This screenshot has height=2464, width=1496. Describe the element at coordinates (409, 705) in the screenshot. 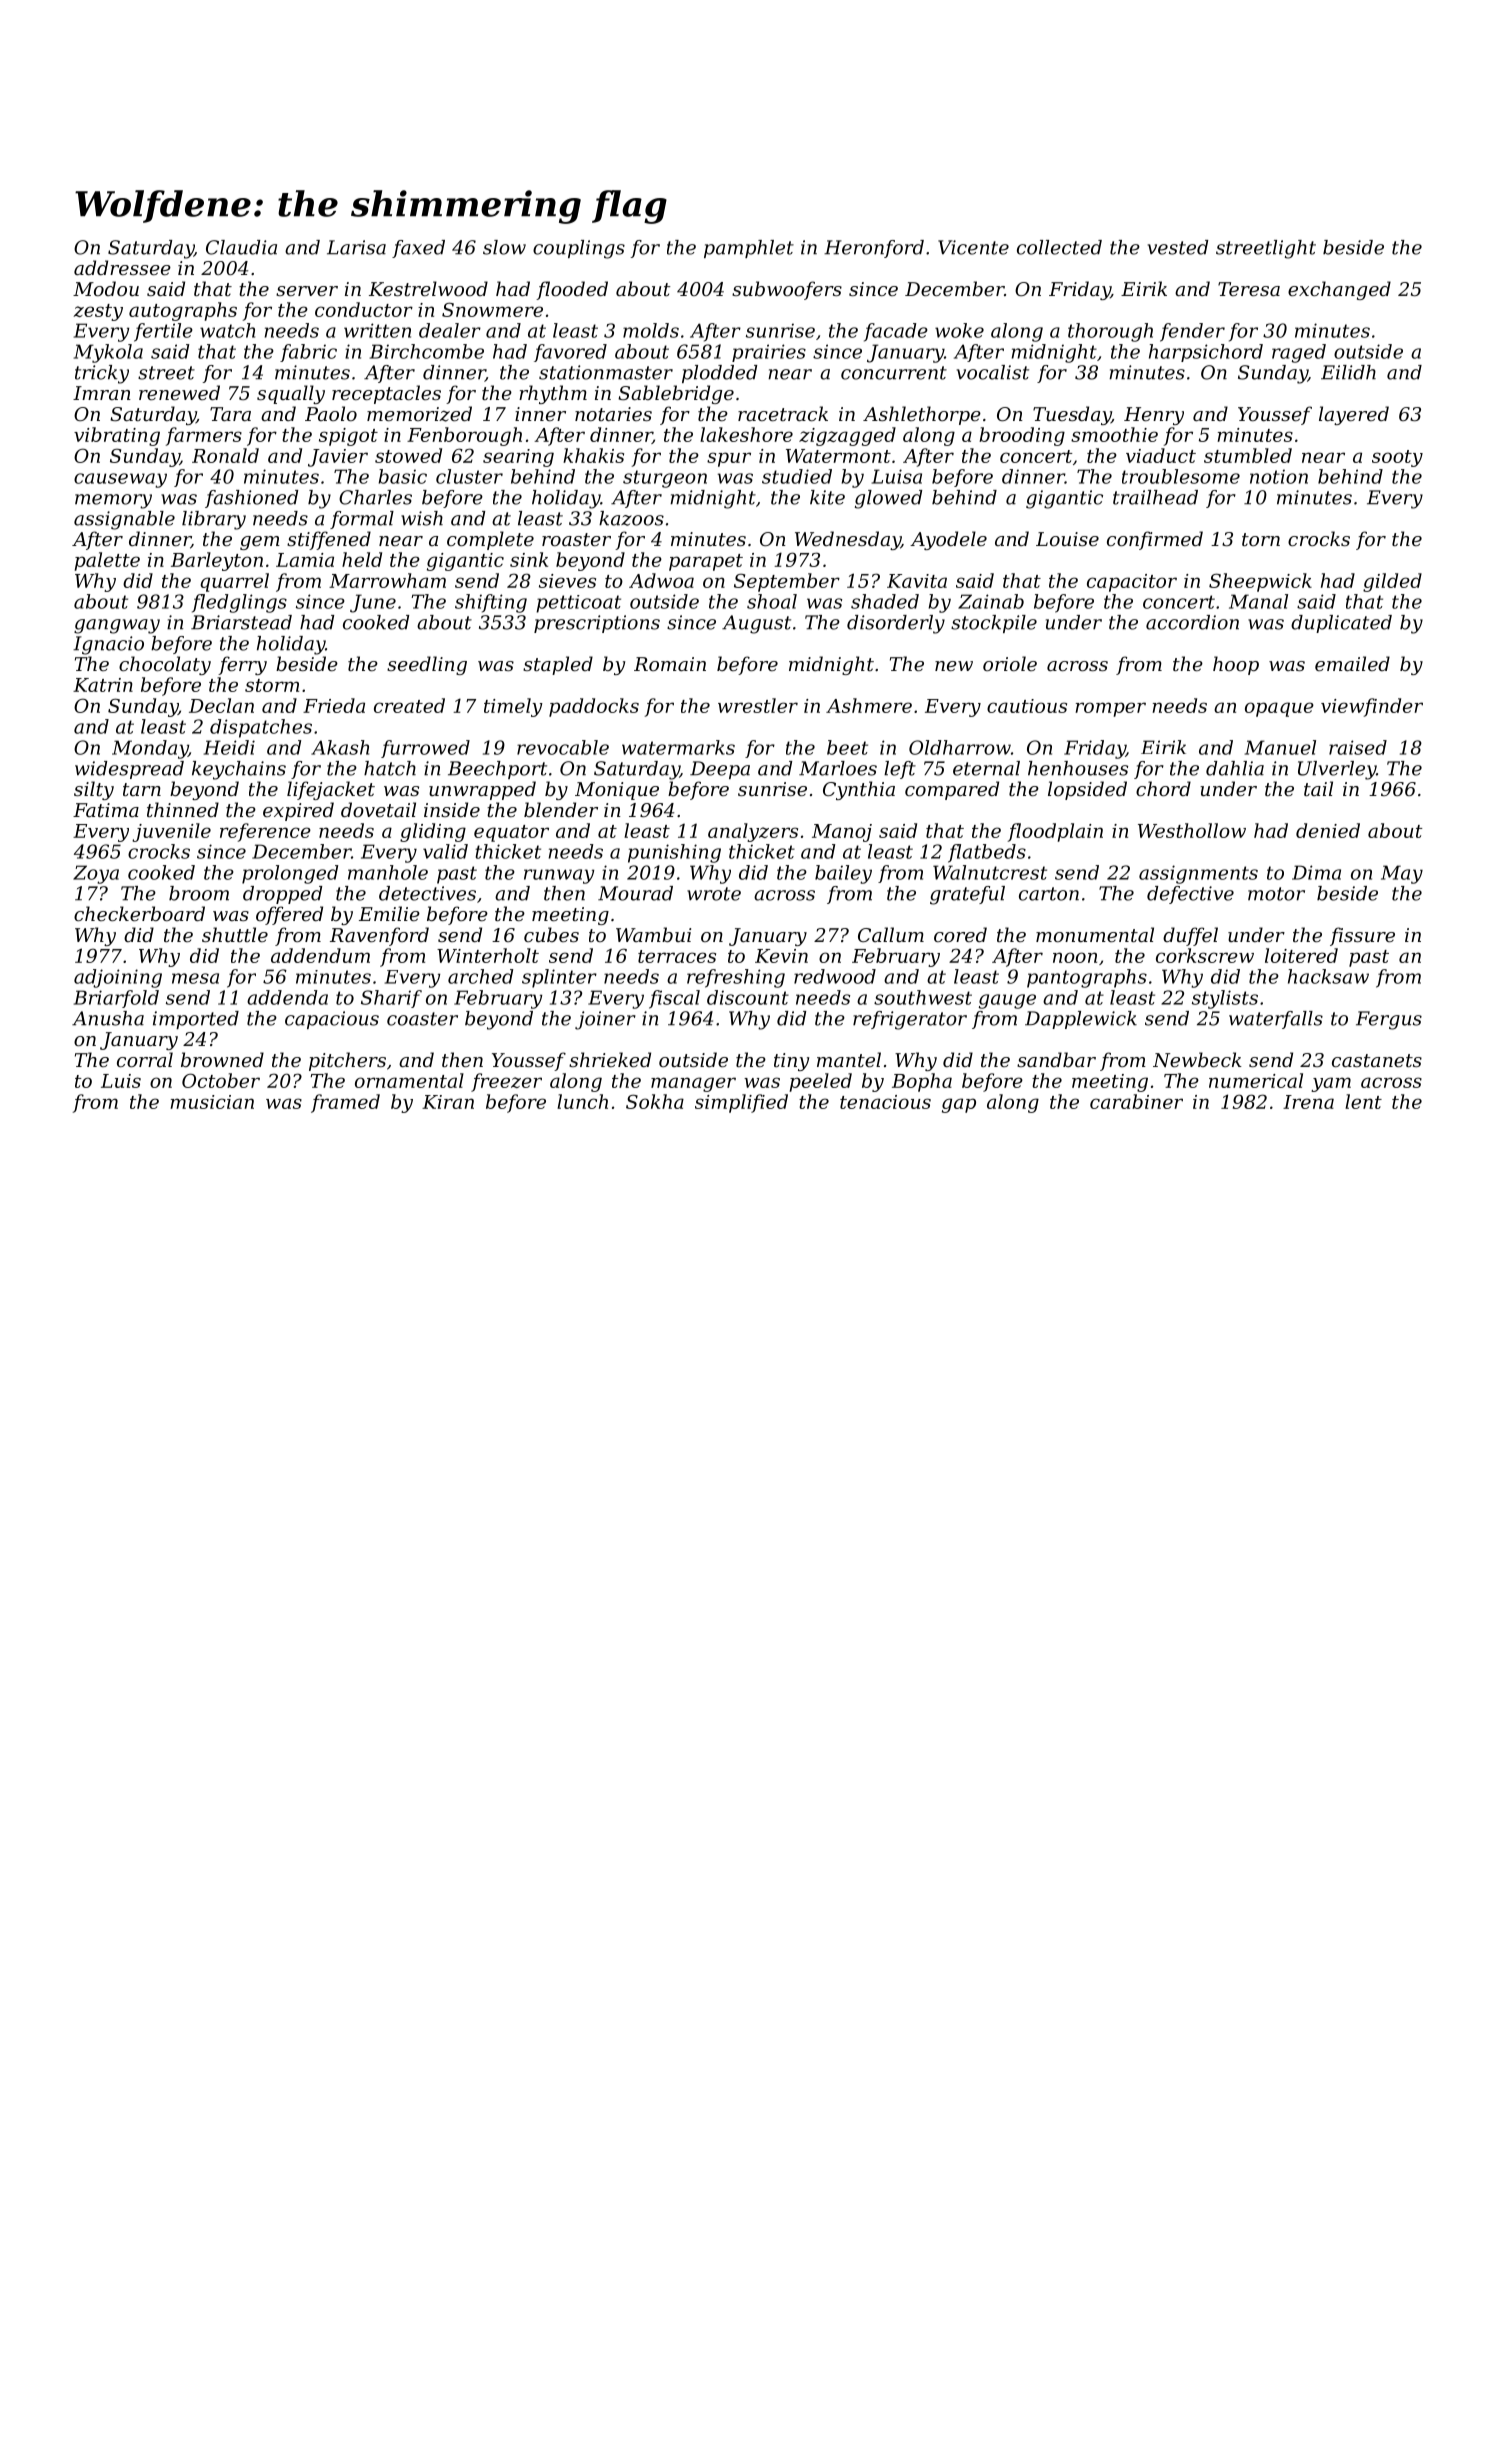

I see `created` at that location.
